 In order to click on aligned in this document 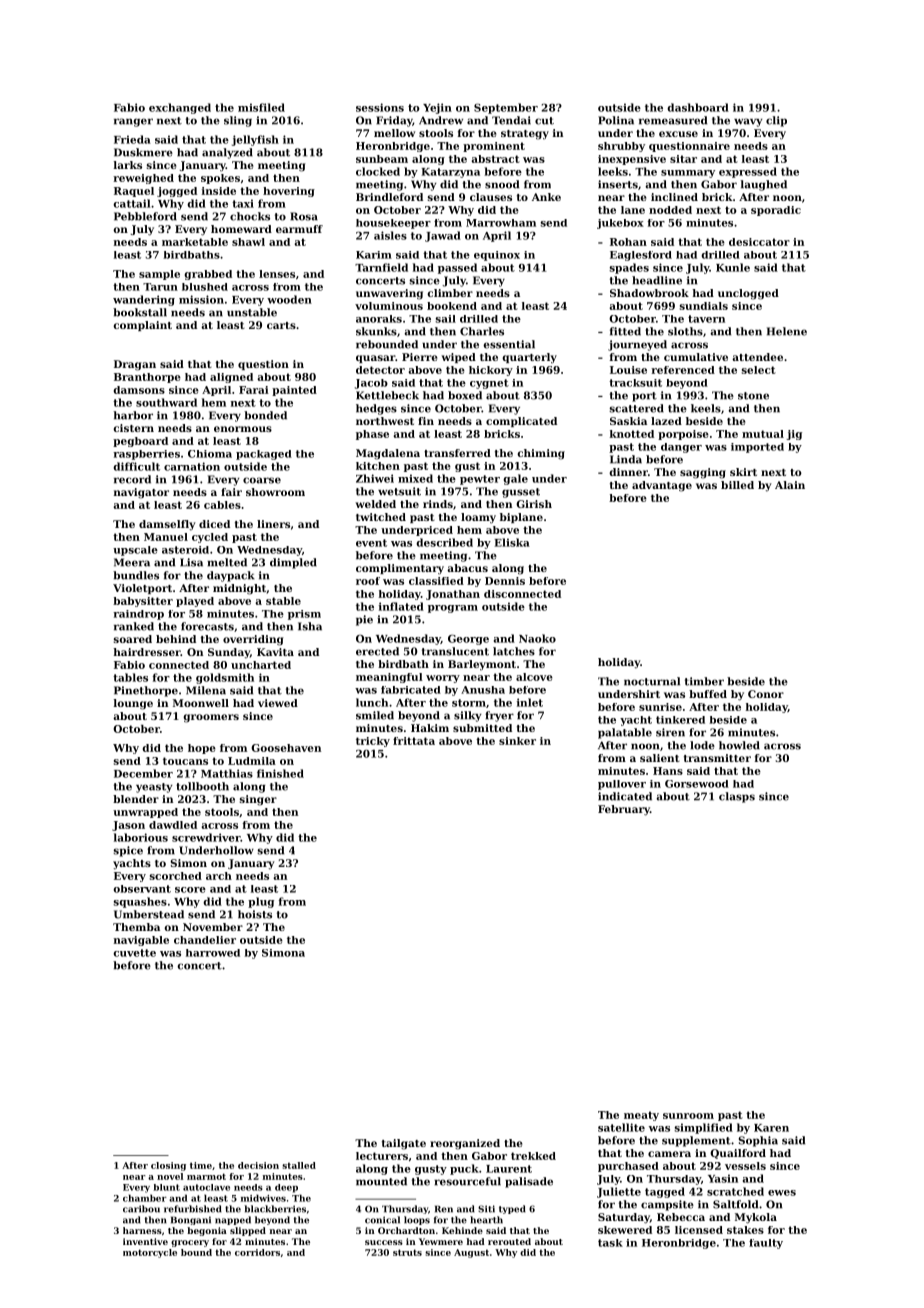, I will do `click(231, 378)`.
